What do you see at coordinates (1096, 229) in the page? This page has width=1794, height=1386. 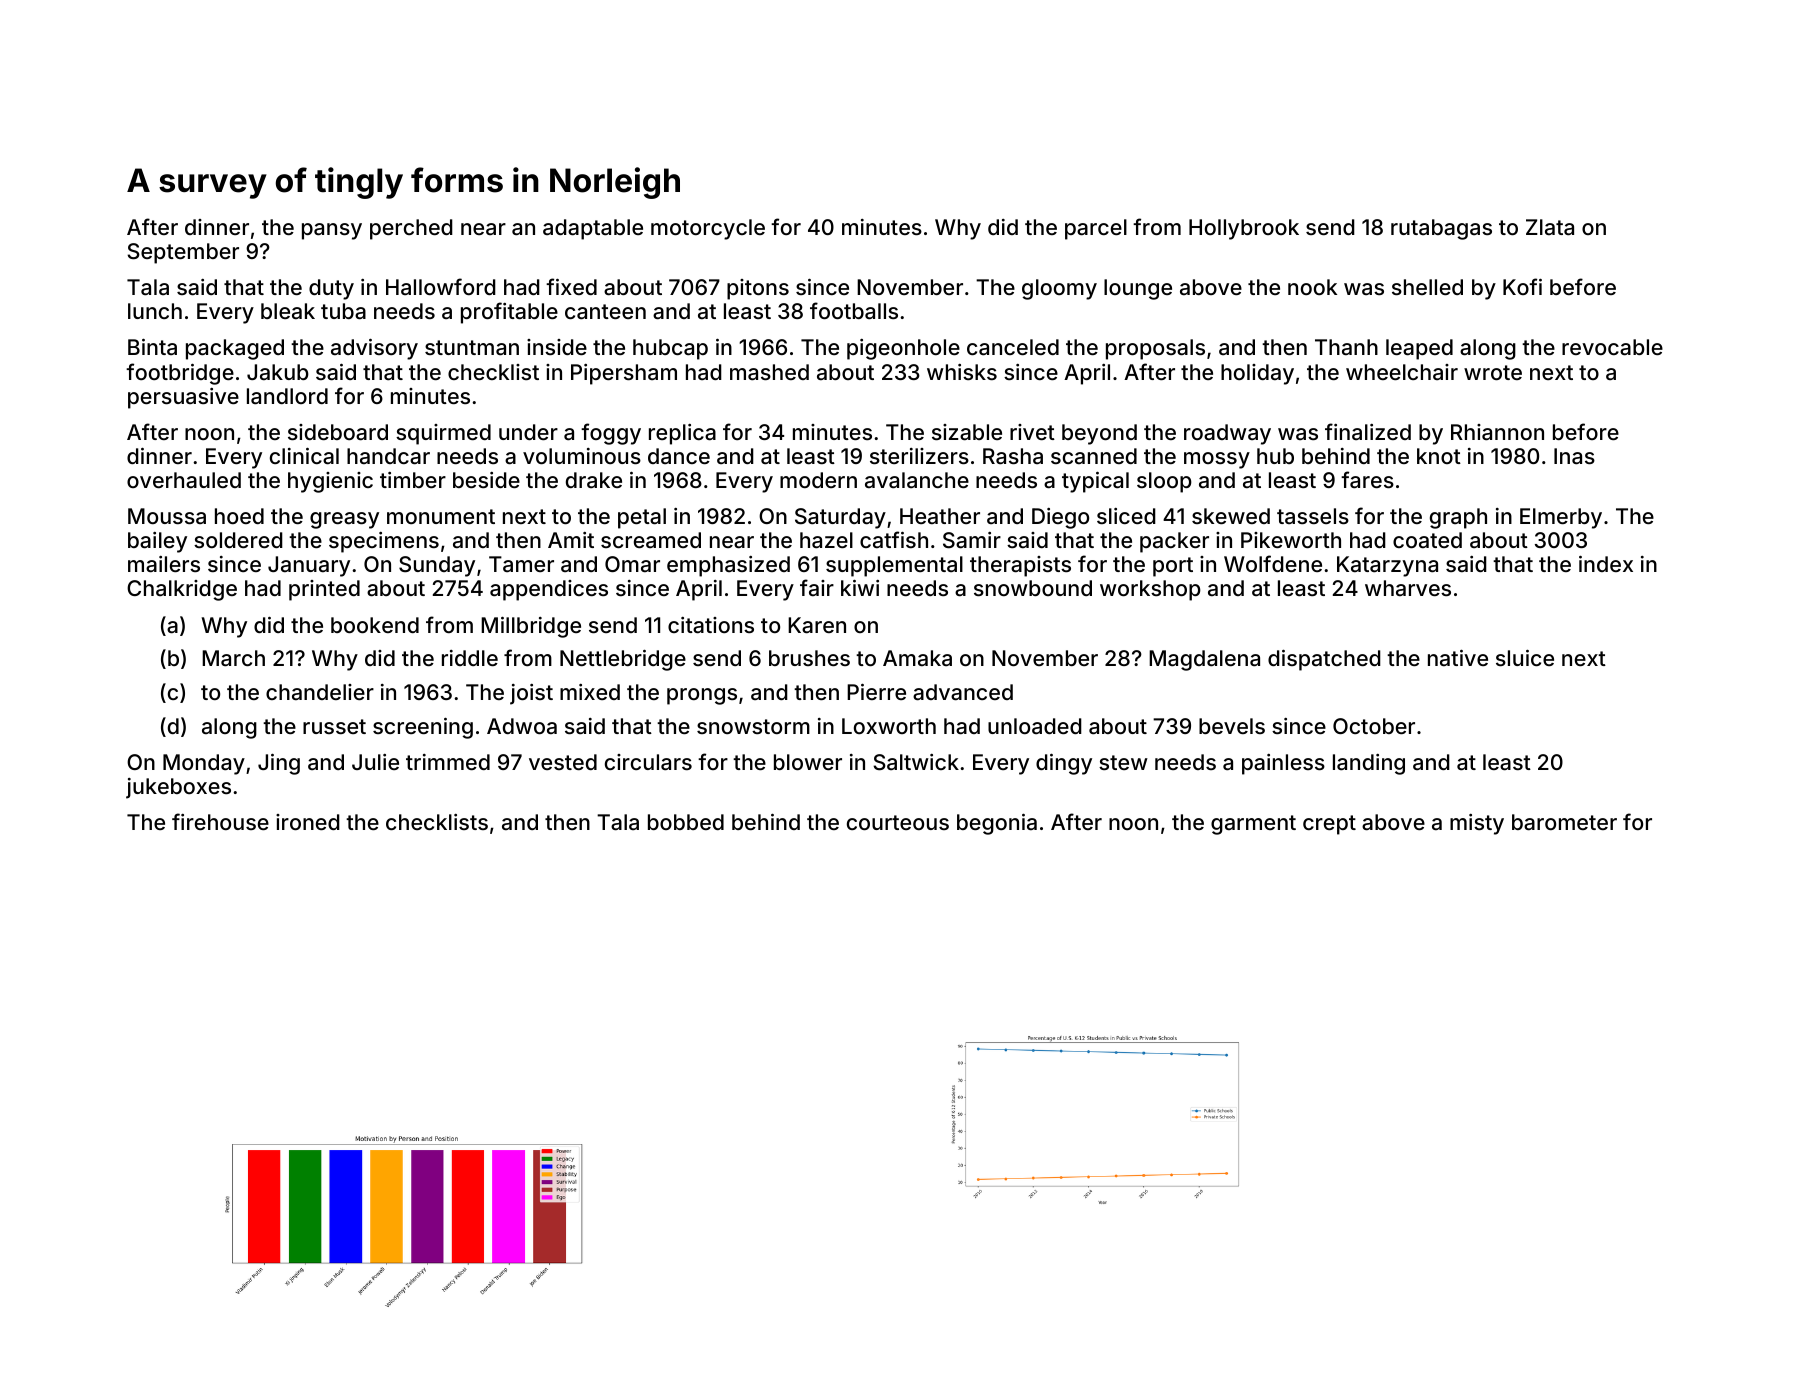 I see `parcel` at bounding box center [1096, 229].
